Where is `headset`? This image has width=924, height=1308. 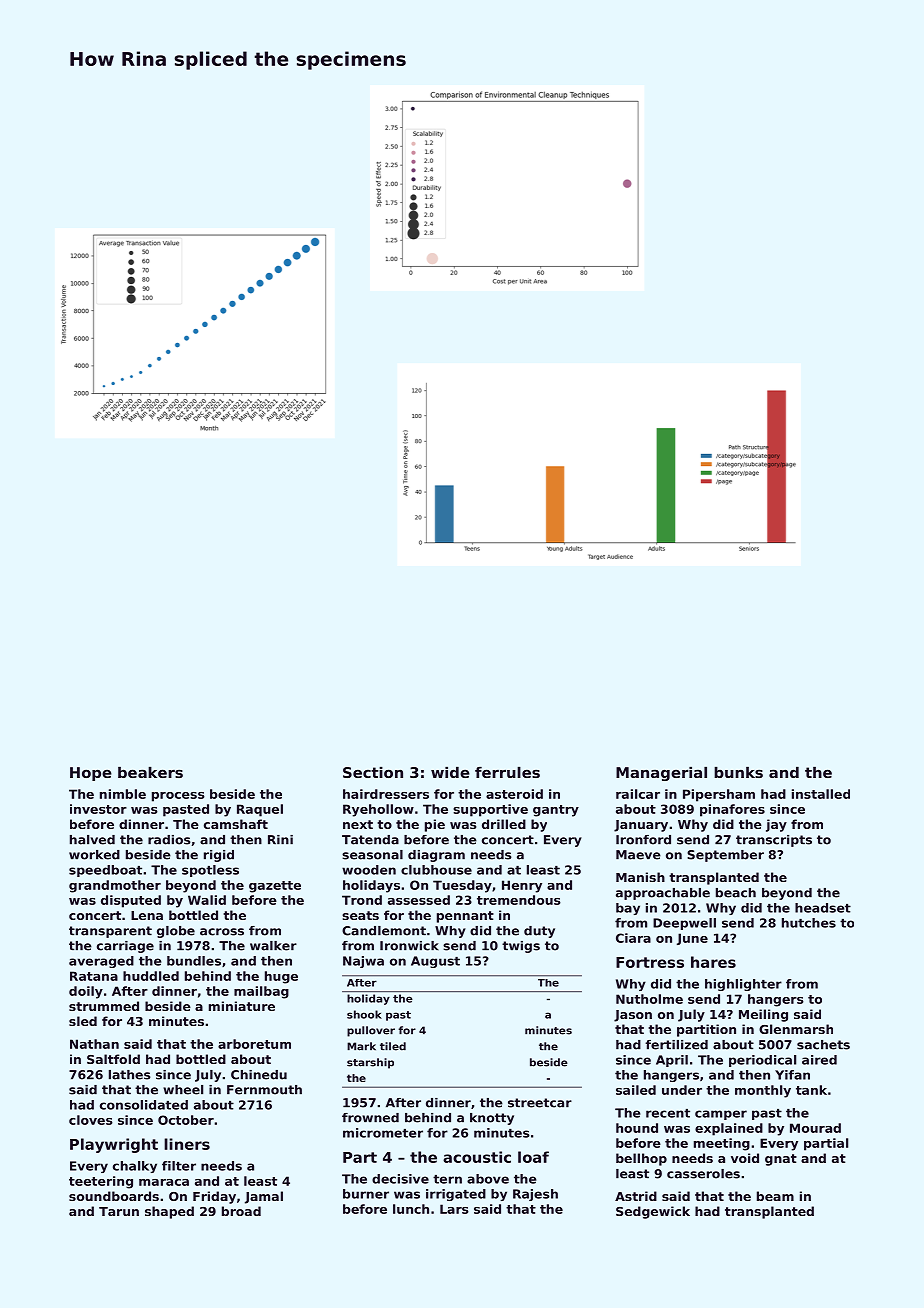 headset is located at coordinates (823, 908).
